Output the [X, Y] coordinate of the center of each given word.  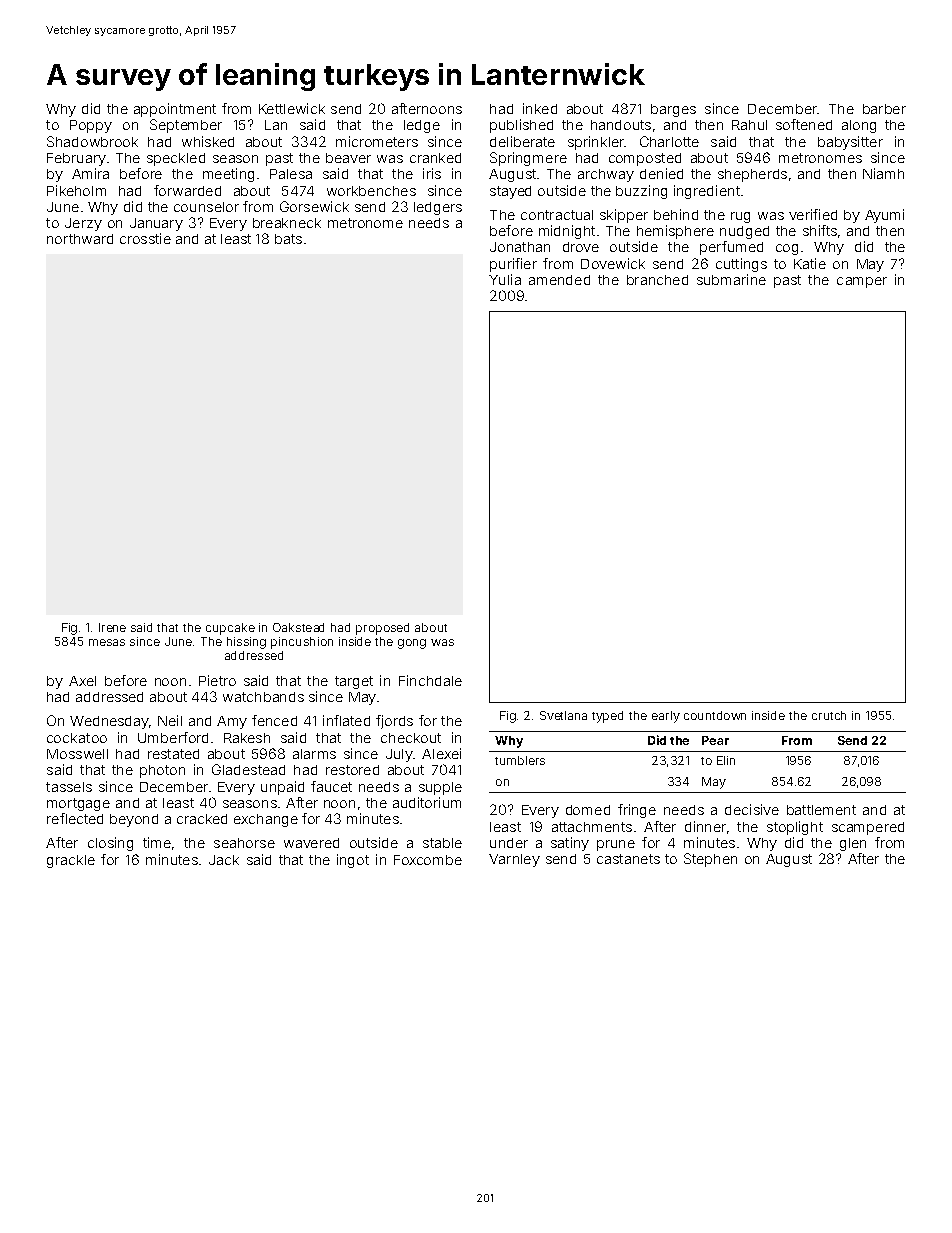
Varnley [514, 860]
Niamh [883, 173]
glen [853, 844]
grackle [71, 861]
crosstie [145, 238]
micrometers [377, 141]
